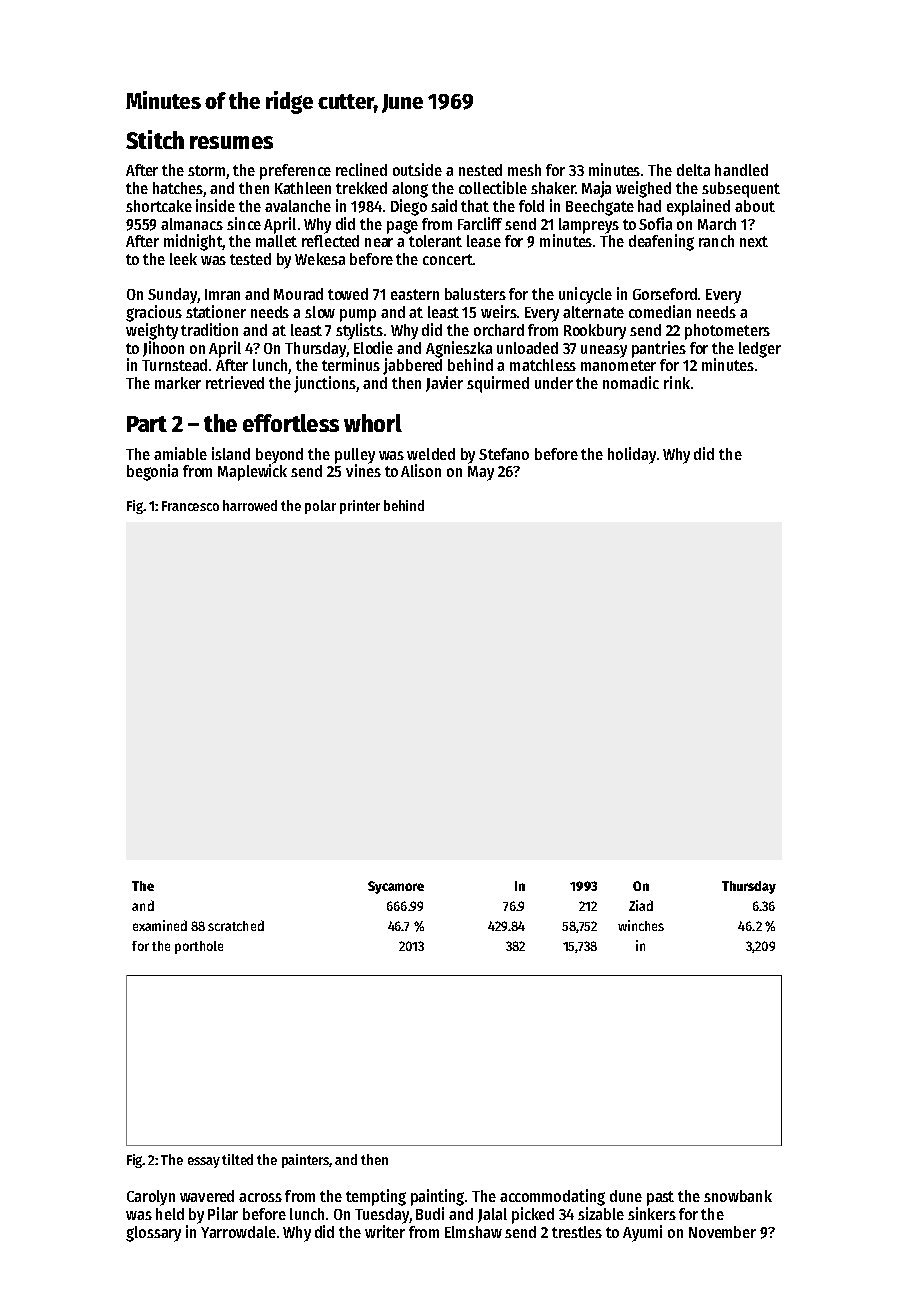  What do you see at coordinates (660, 1198) in the screenshot?
I see `past` at bounding box center [660, 1198].
